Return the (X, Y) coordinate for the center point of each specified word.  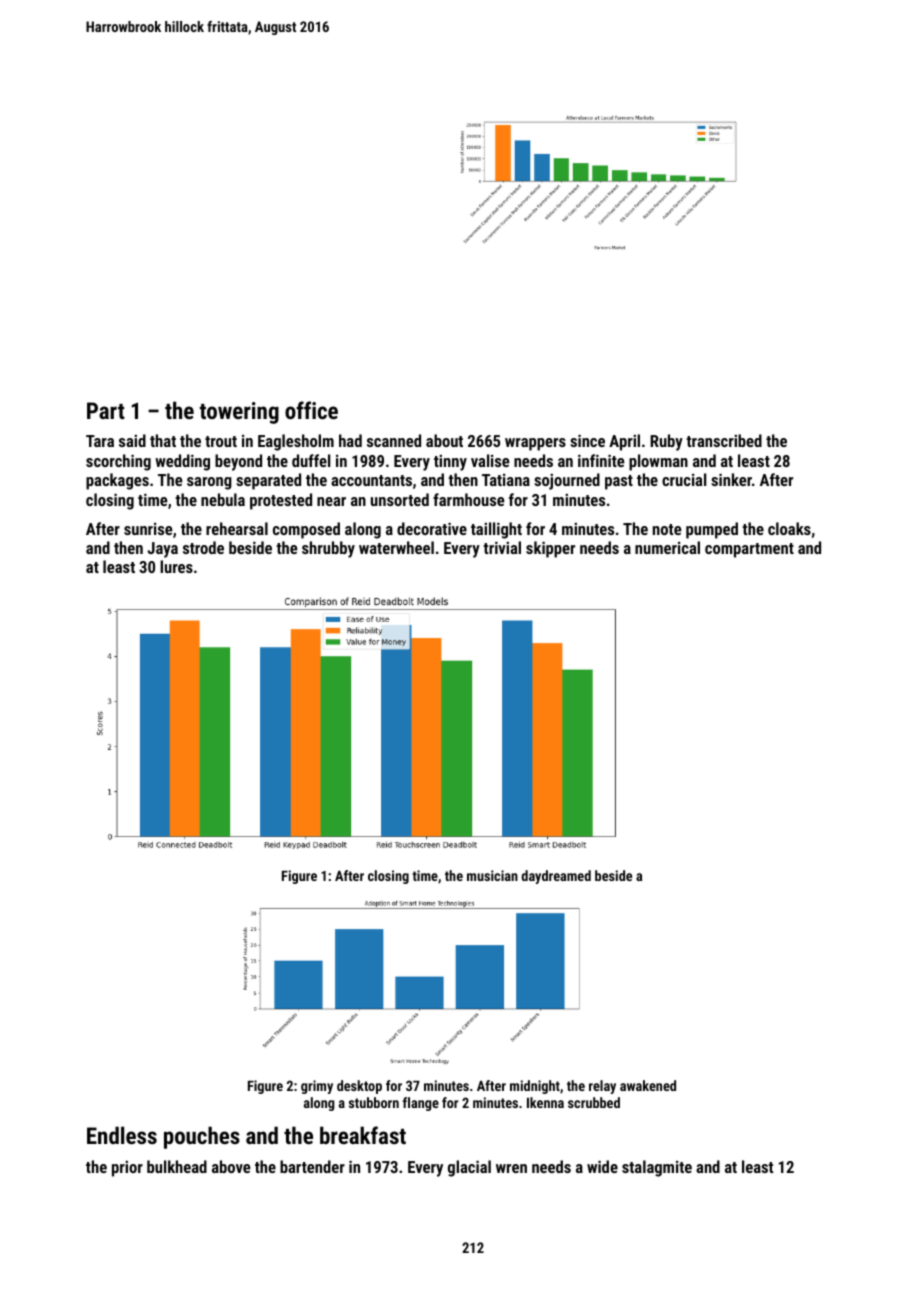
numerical (667, 547)
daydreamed (556, 877)
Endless (122, 1135)
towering (239, 413)
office (311, 410)
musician (492, 875)
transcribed (724, 440)
